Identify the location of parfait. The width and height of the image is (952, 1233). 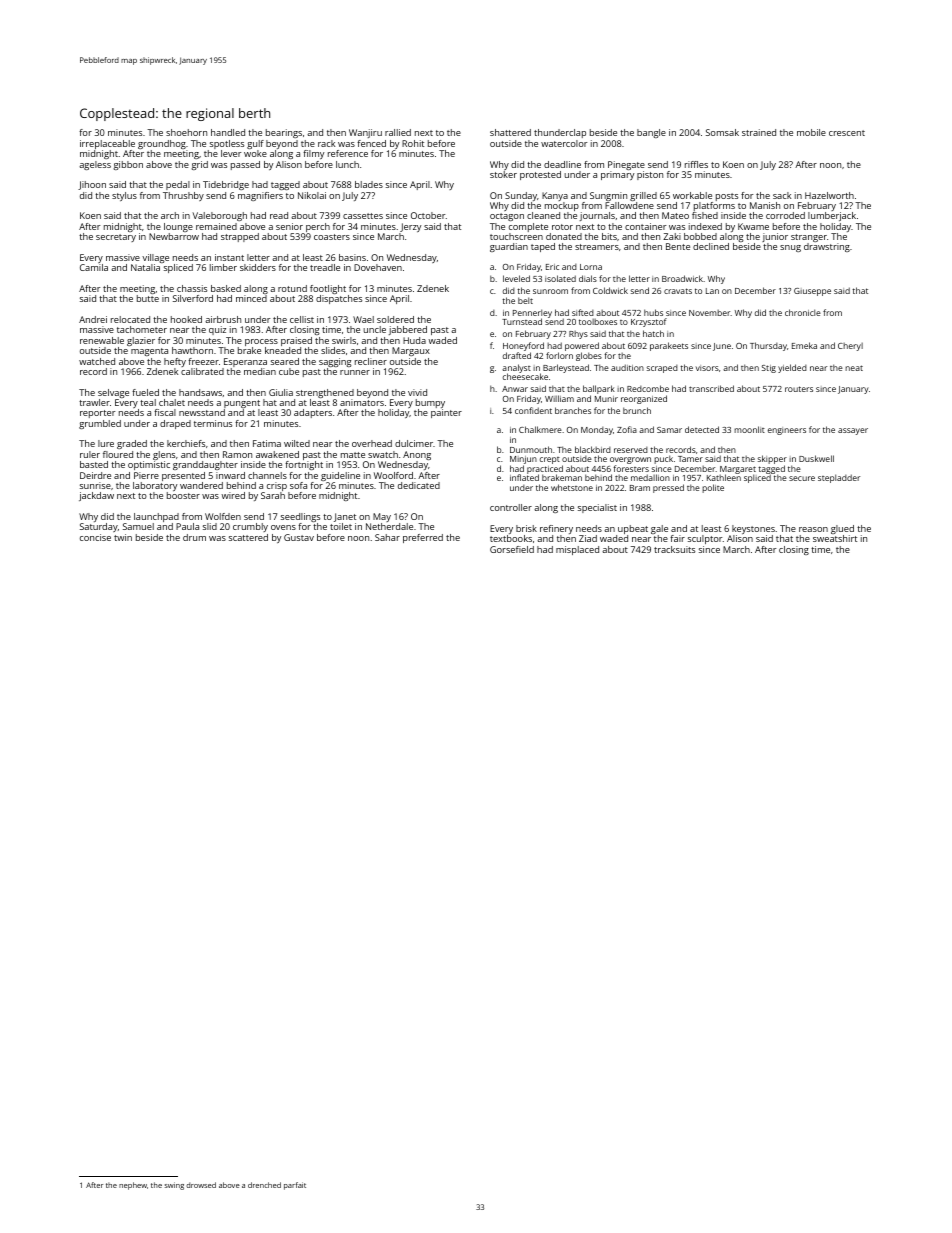
(295, 1186).
